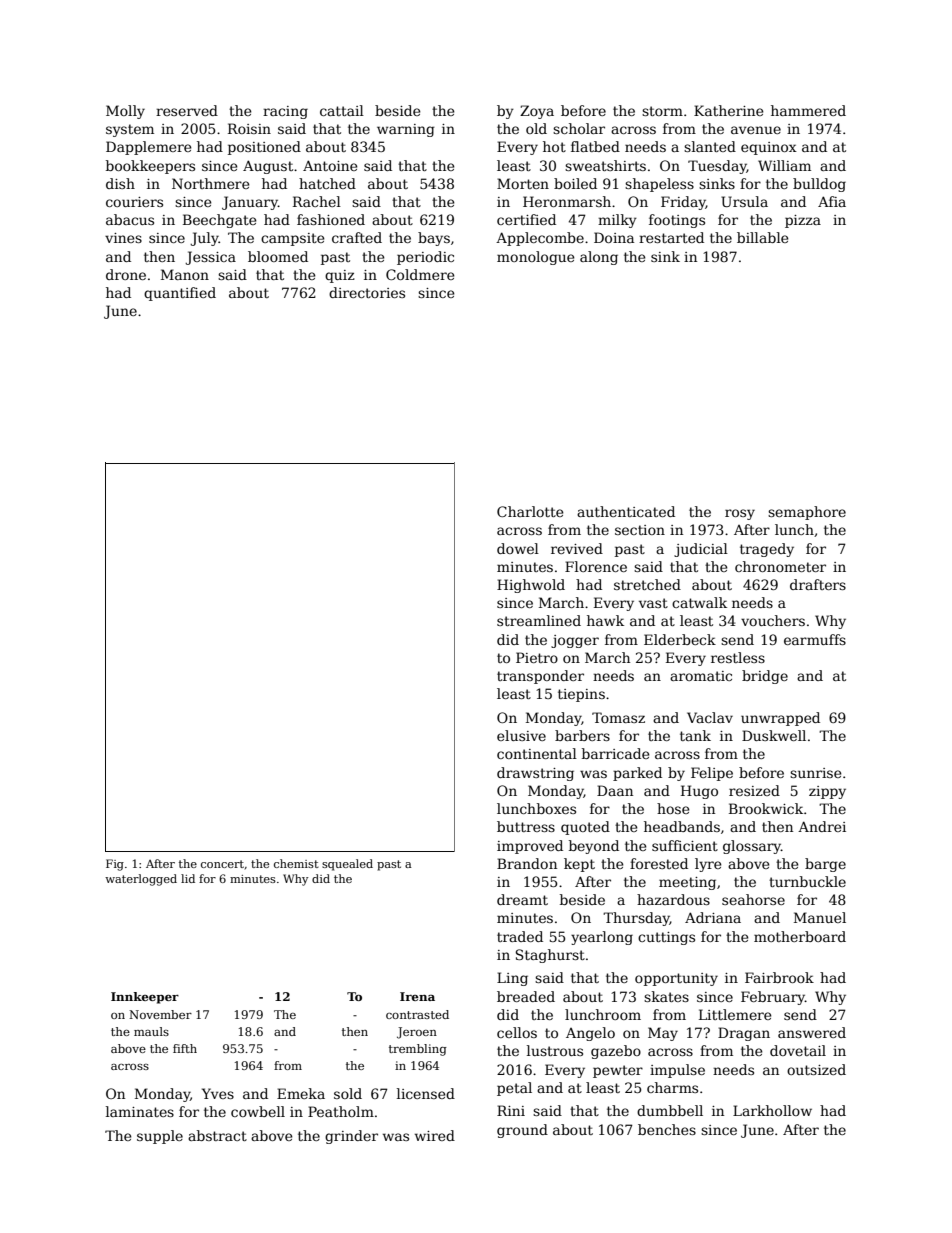 This document has height=1233, width=952. I want to click on Adriana, so click(713, 917).
